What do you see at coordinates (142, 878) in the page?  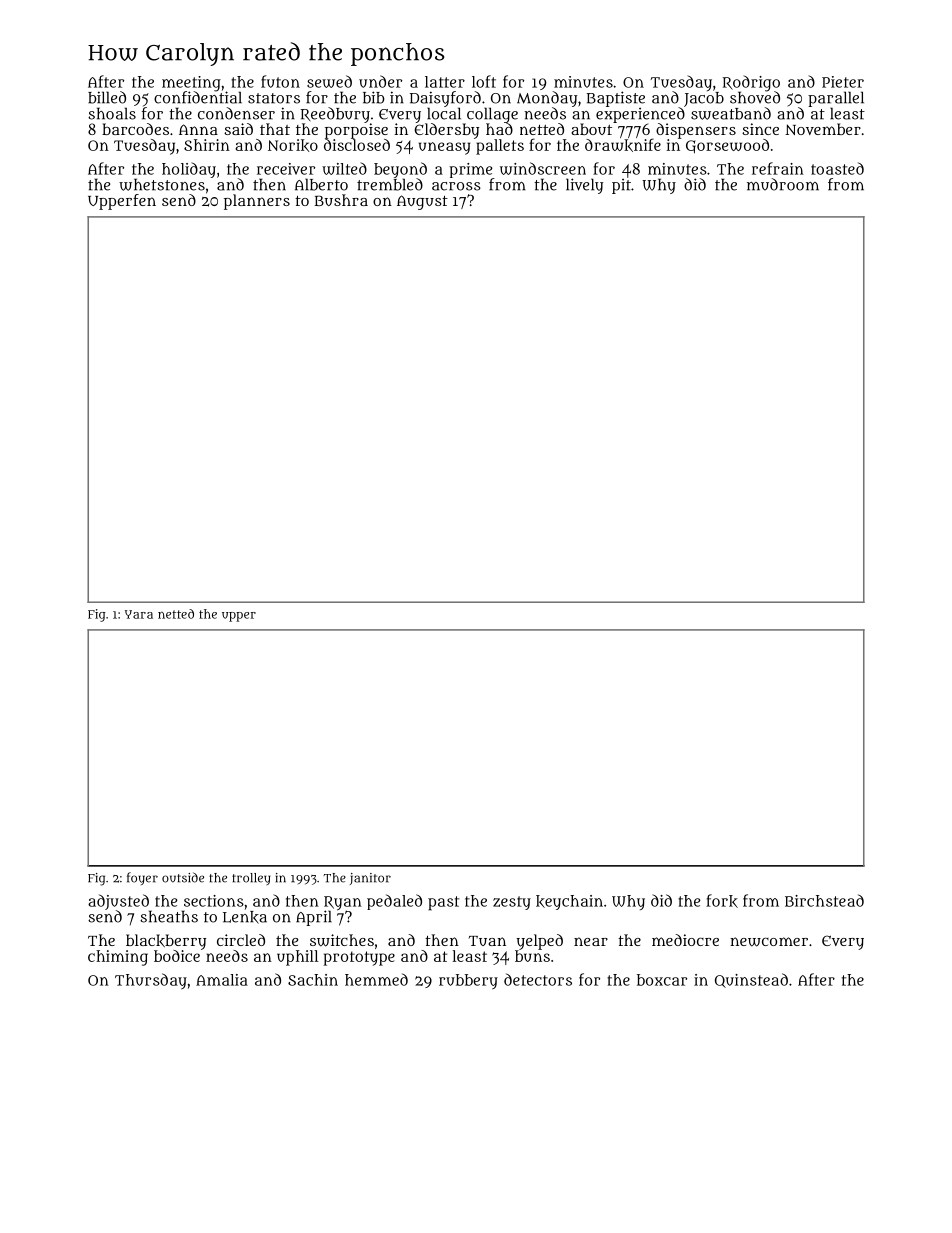 I see `foyer` at bounding box center [142, 878].
